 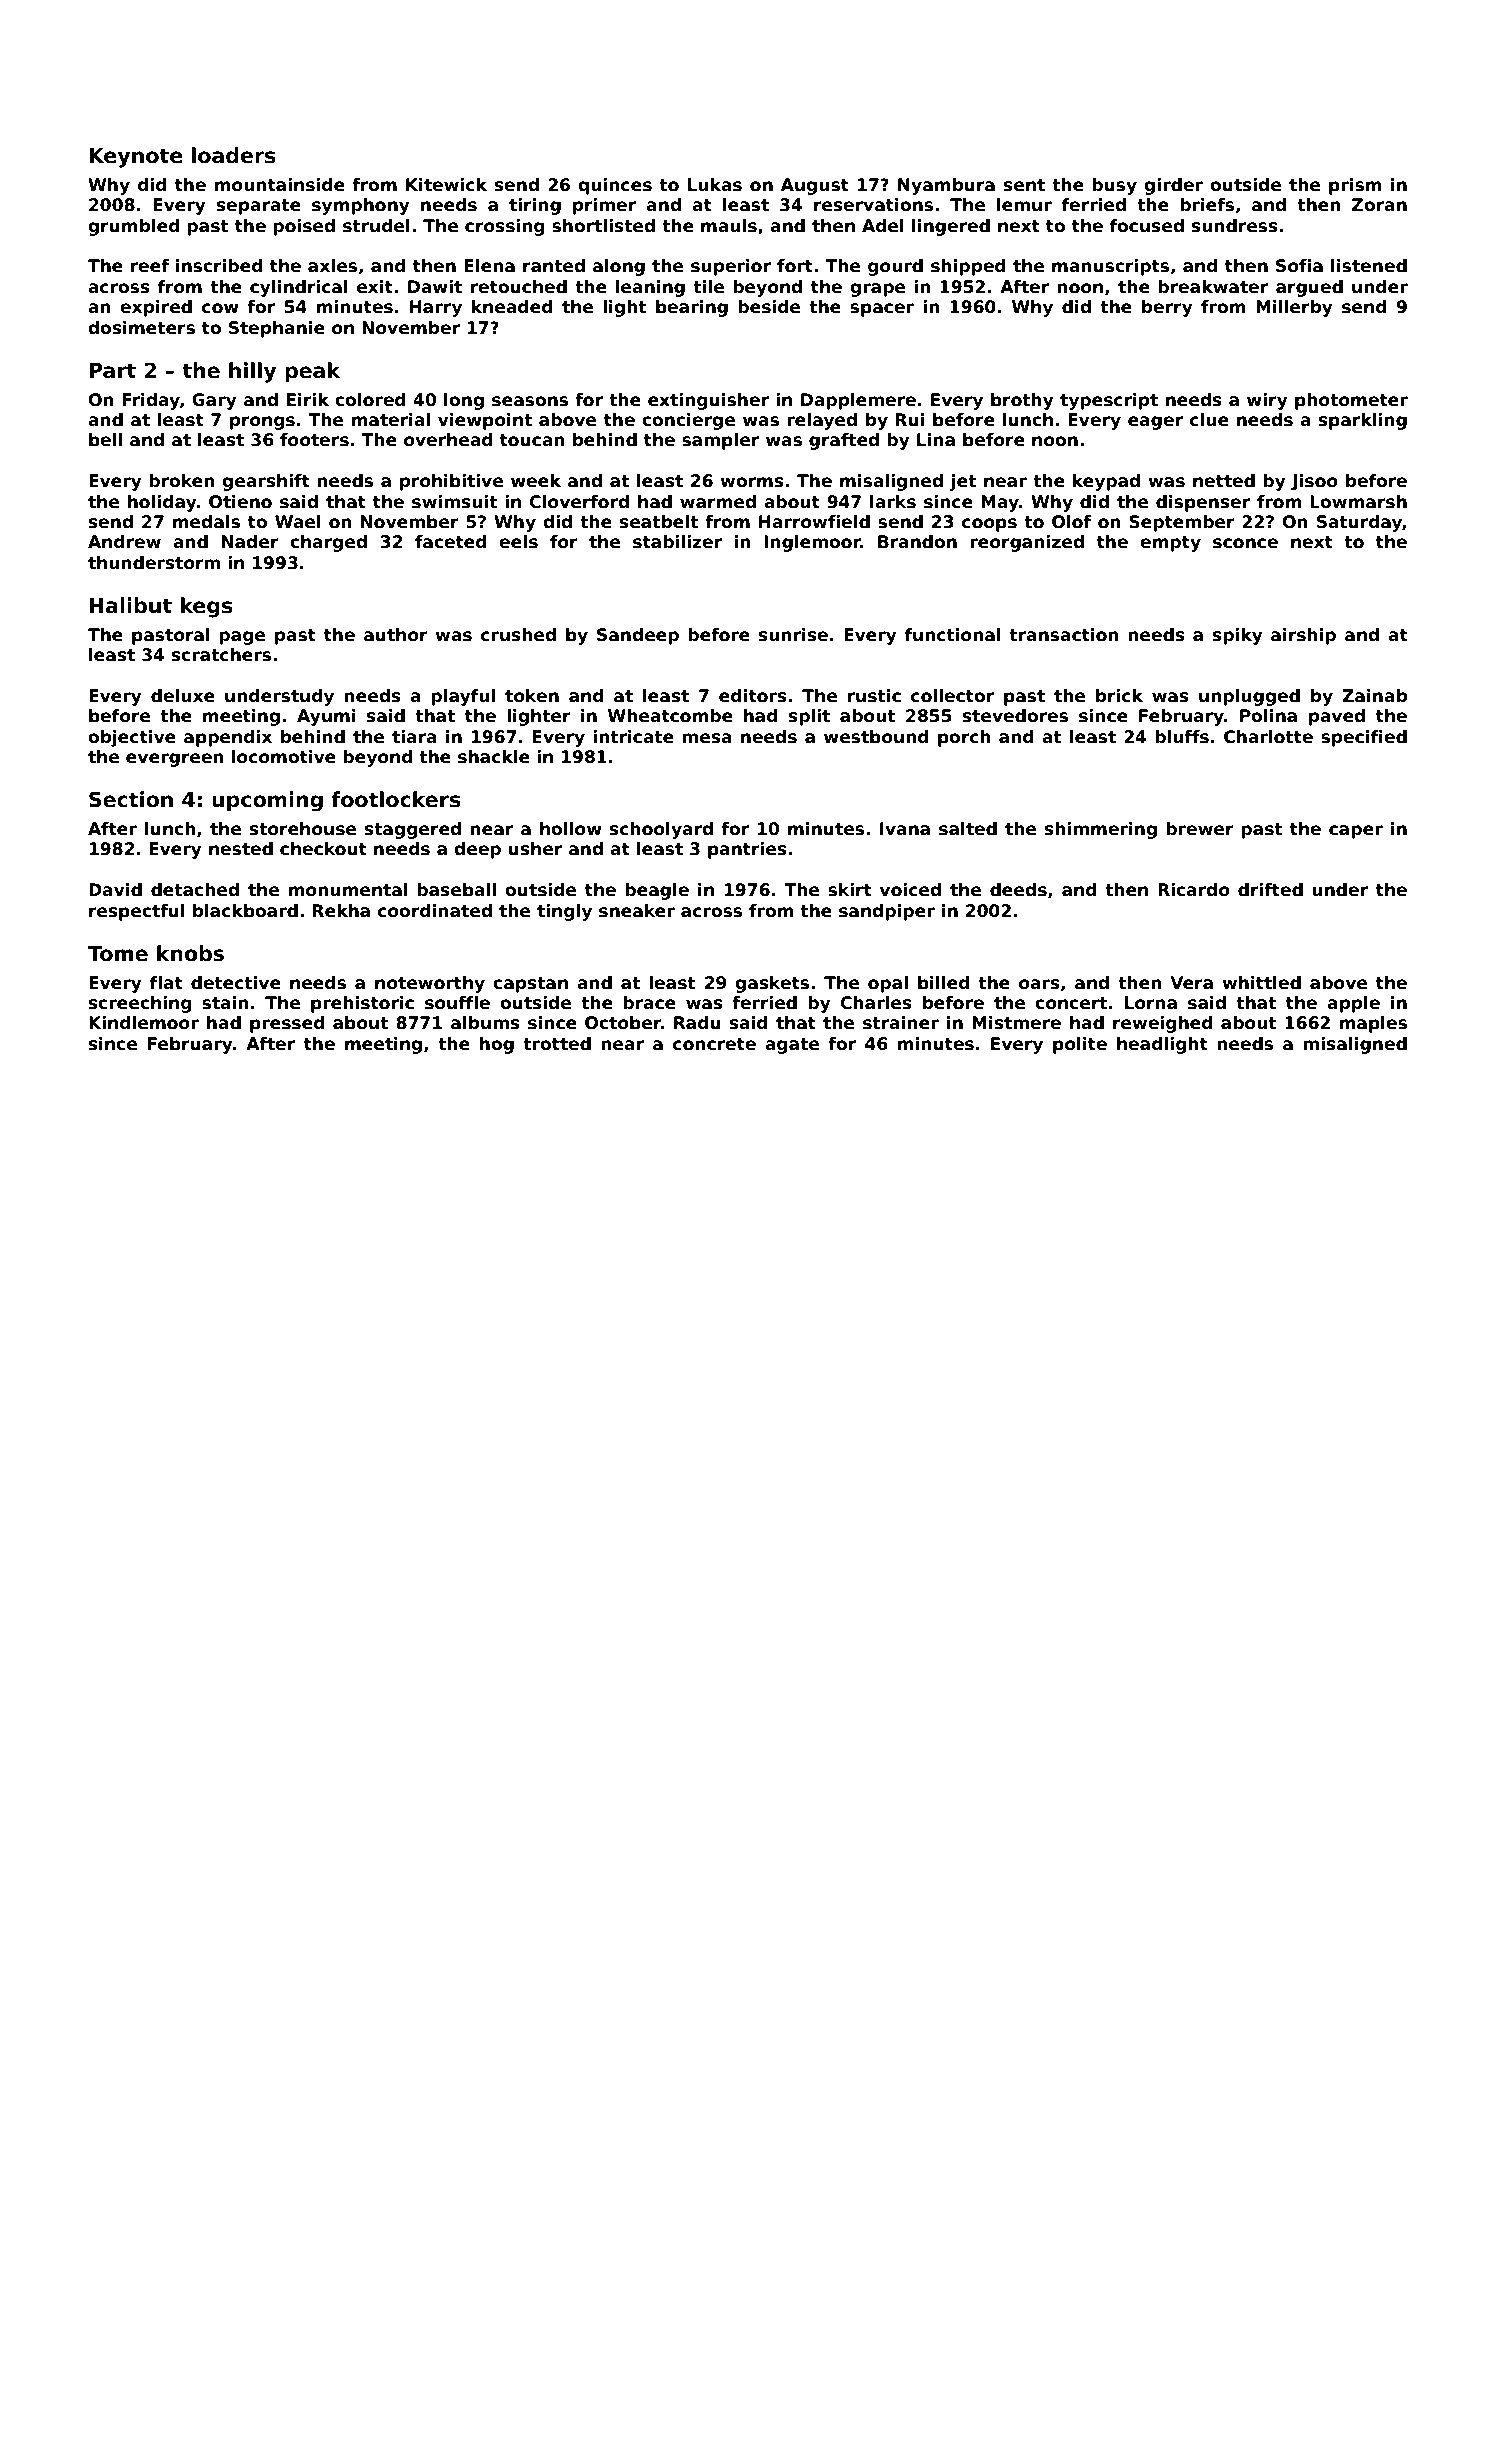 What do you see at coordinates (250, 542) in the screenshot?
I see `Nader` at bounding box center [250, 542].
